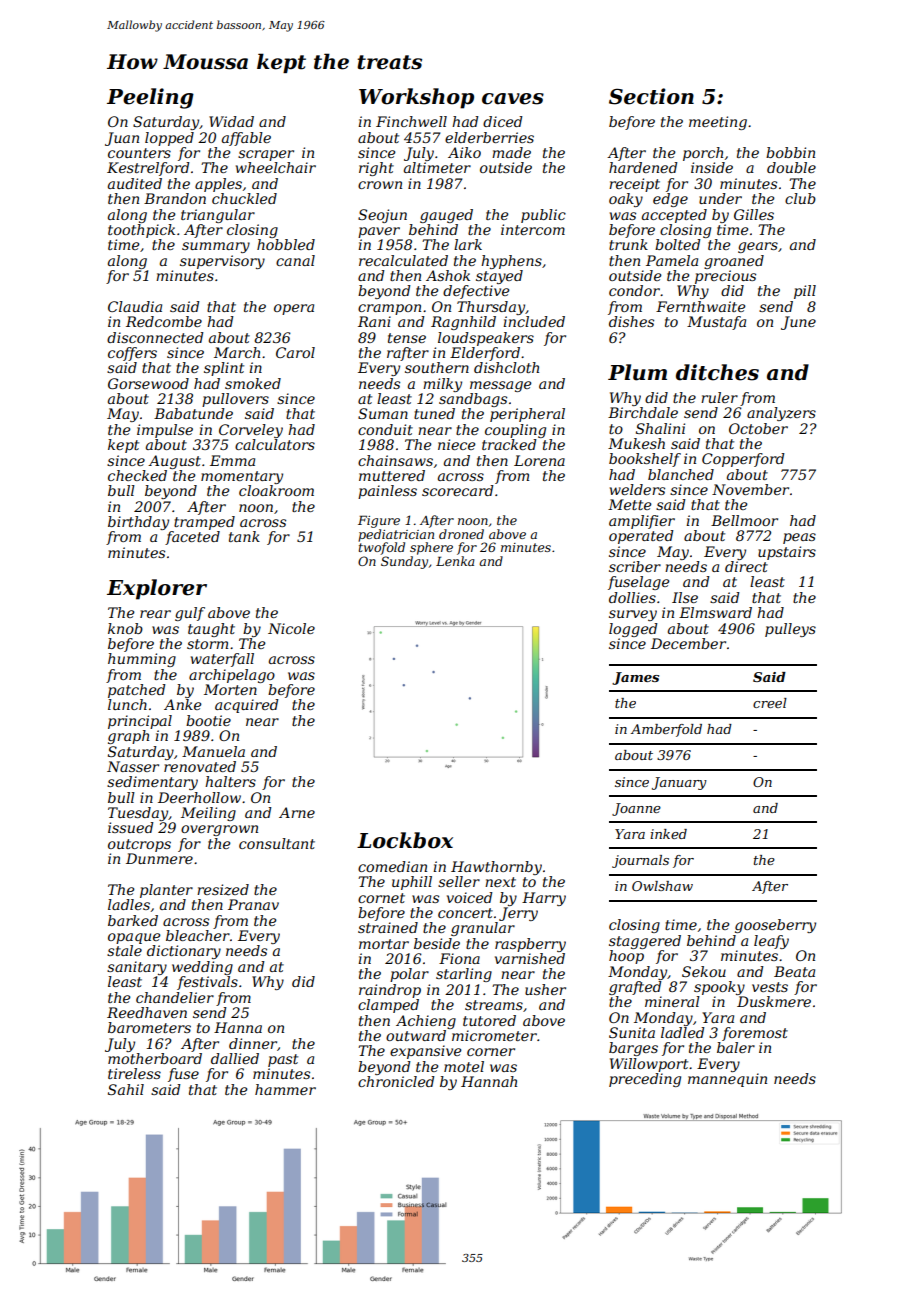 This screenshot has height=1308, width=924. I want to click on Hawthornby, so click(496, 868).
